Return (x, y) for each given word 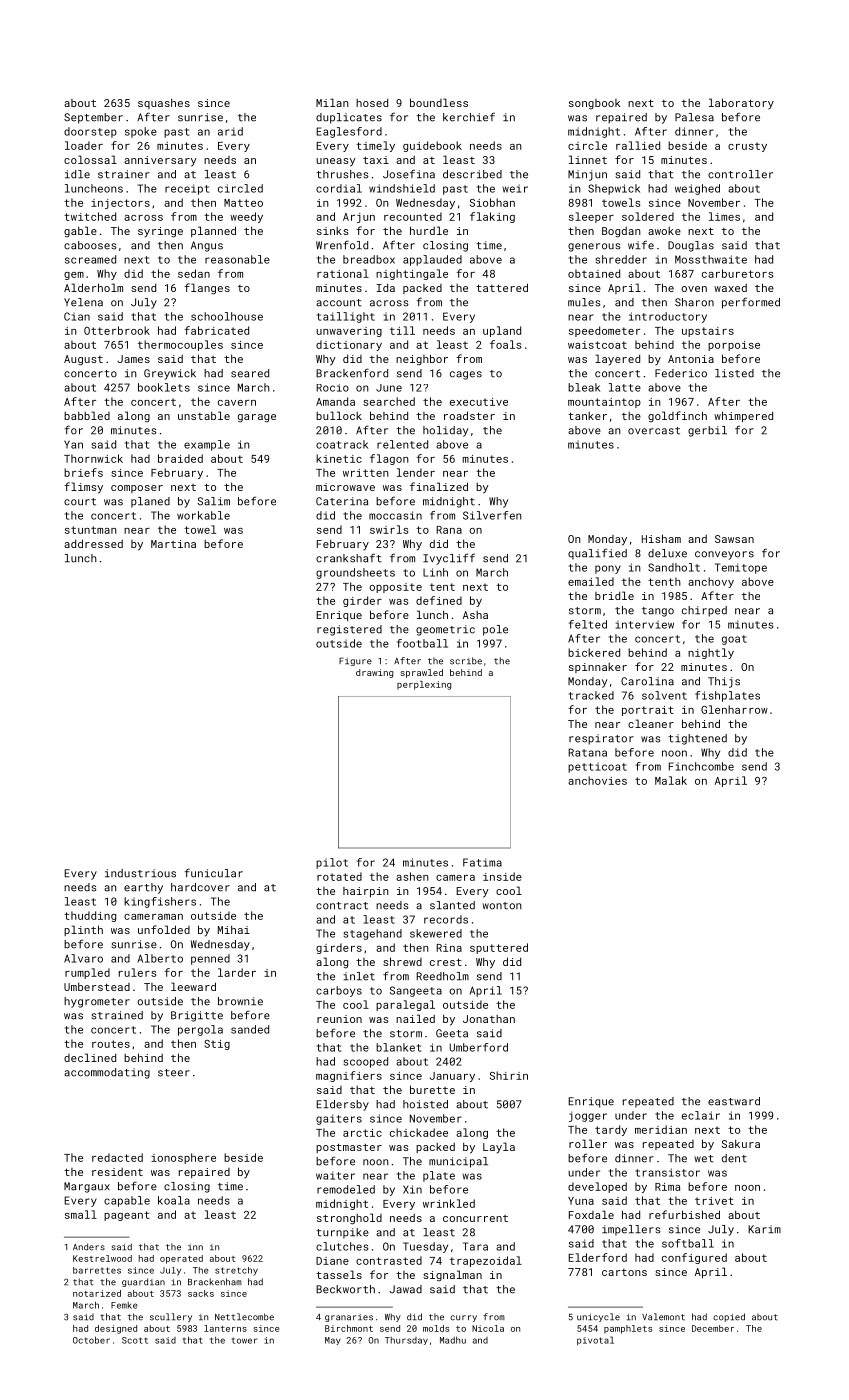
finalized (439, 486)
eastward (734, 1101)
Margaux (87, 1187)
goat (734, 640)
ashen (412, 876)
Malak (671, 780)
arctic (362, 1133)
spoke (141, 132)
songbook (594, 104)
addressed (93, 543)
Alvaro (83, 958)
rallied (638, 145)
